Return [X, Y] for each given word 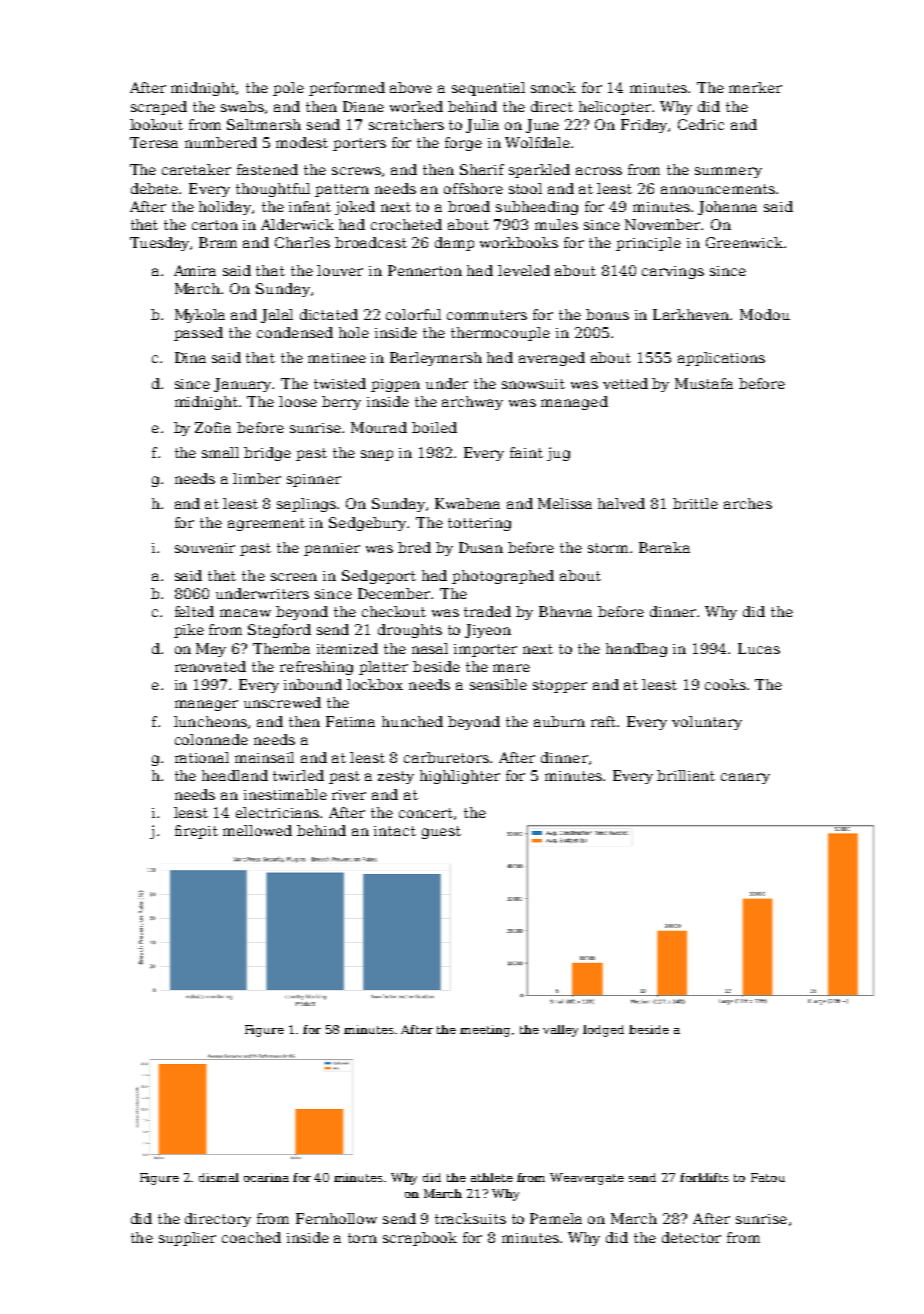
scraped [159, 108]
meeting [485, 1031]
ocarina [266, 1177]
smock [553, 87]
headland [235, 775]
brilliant [686, 775]
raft [604, 721]
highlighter [460, 777]
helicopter [616, 108]
